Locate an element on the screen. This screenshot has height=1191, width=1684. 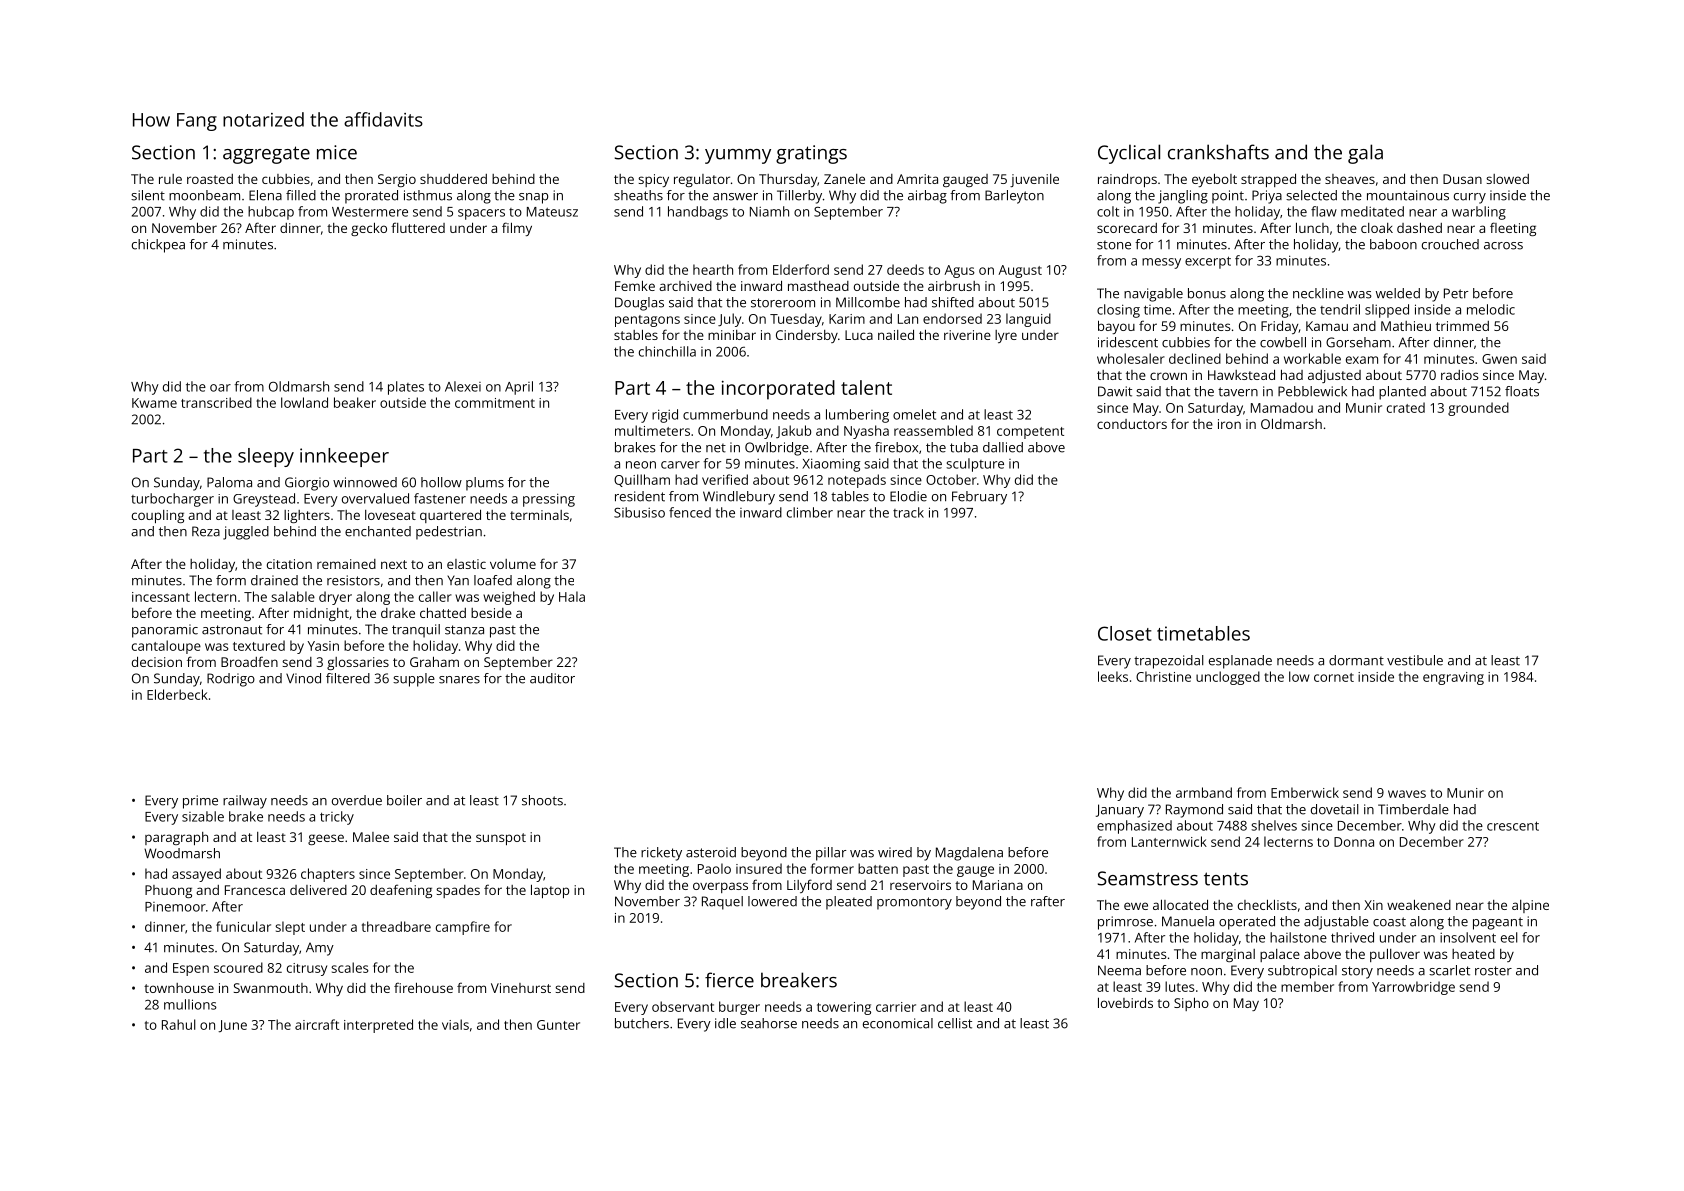
crankshafts is located at coordinates (1218, 152).
